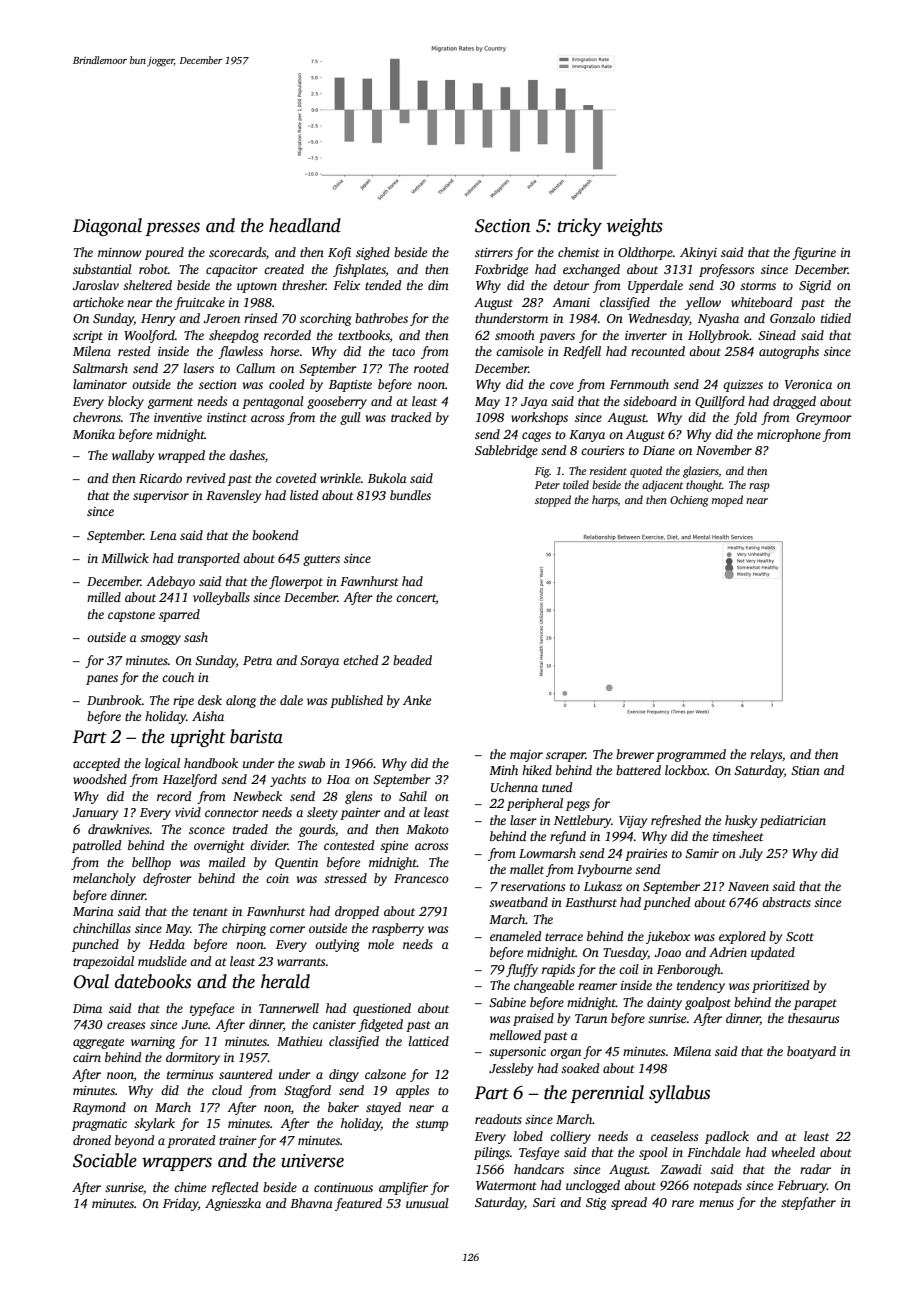  Describe the element at coordinates (350, 386) in the document. I see `Baptiste` at that location.
